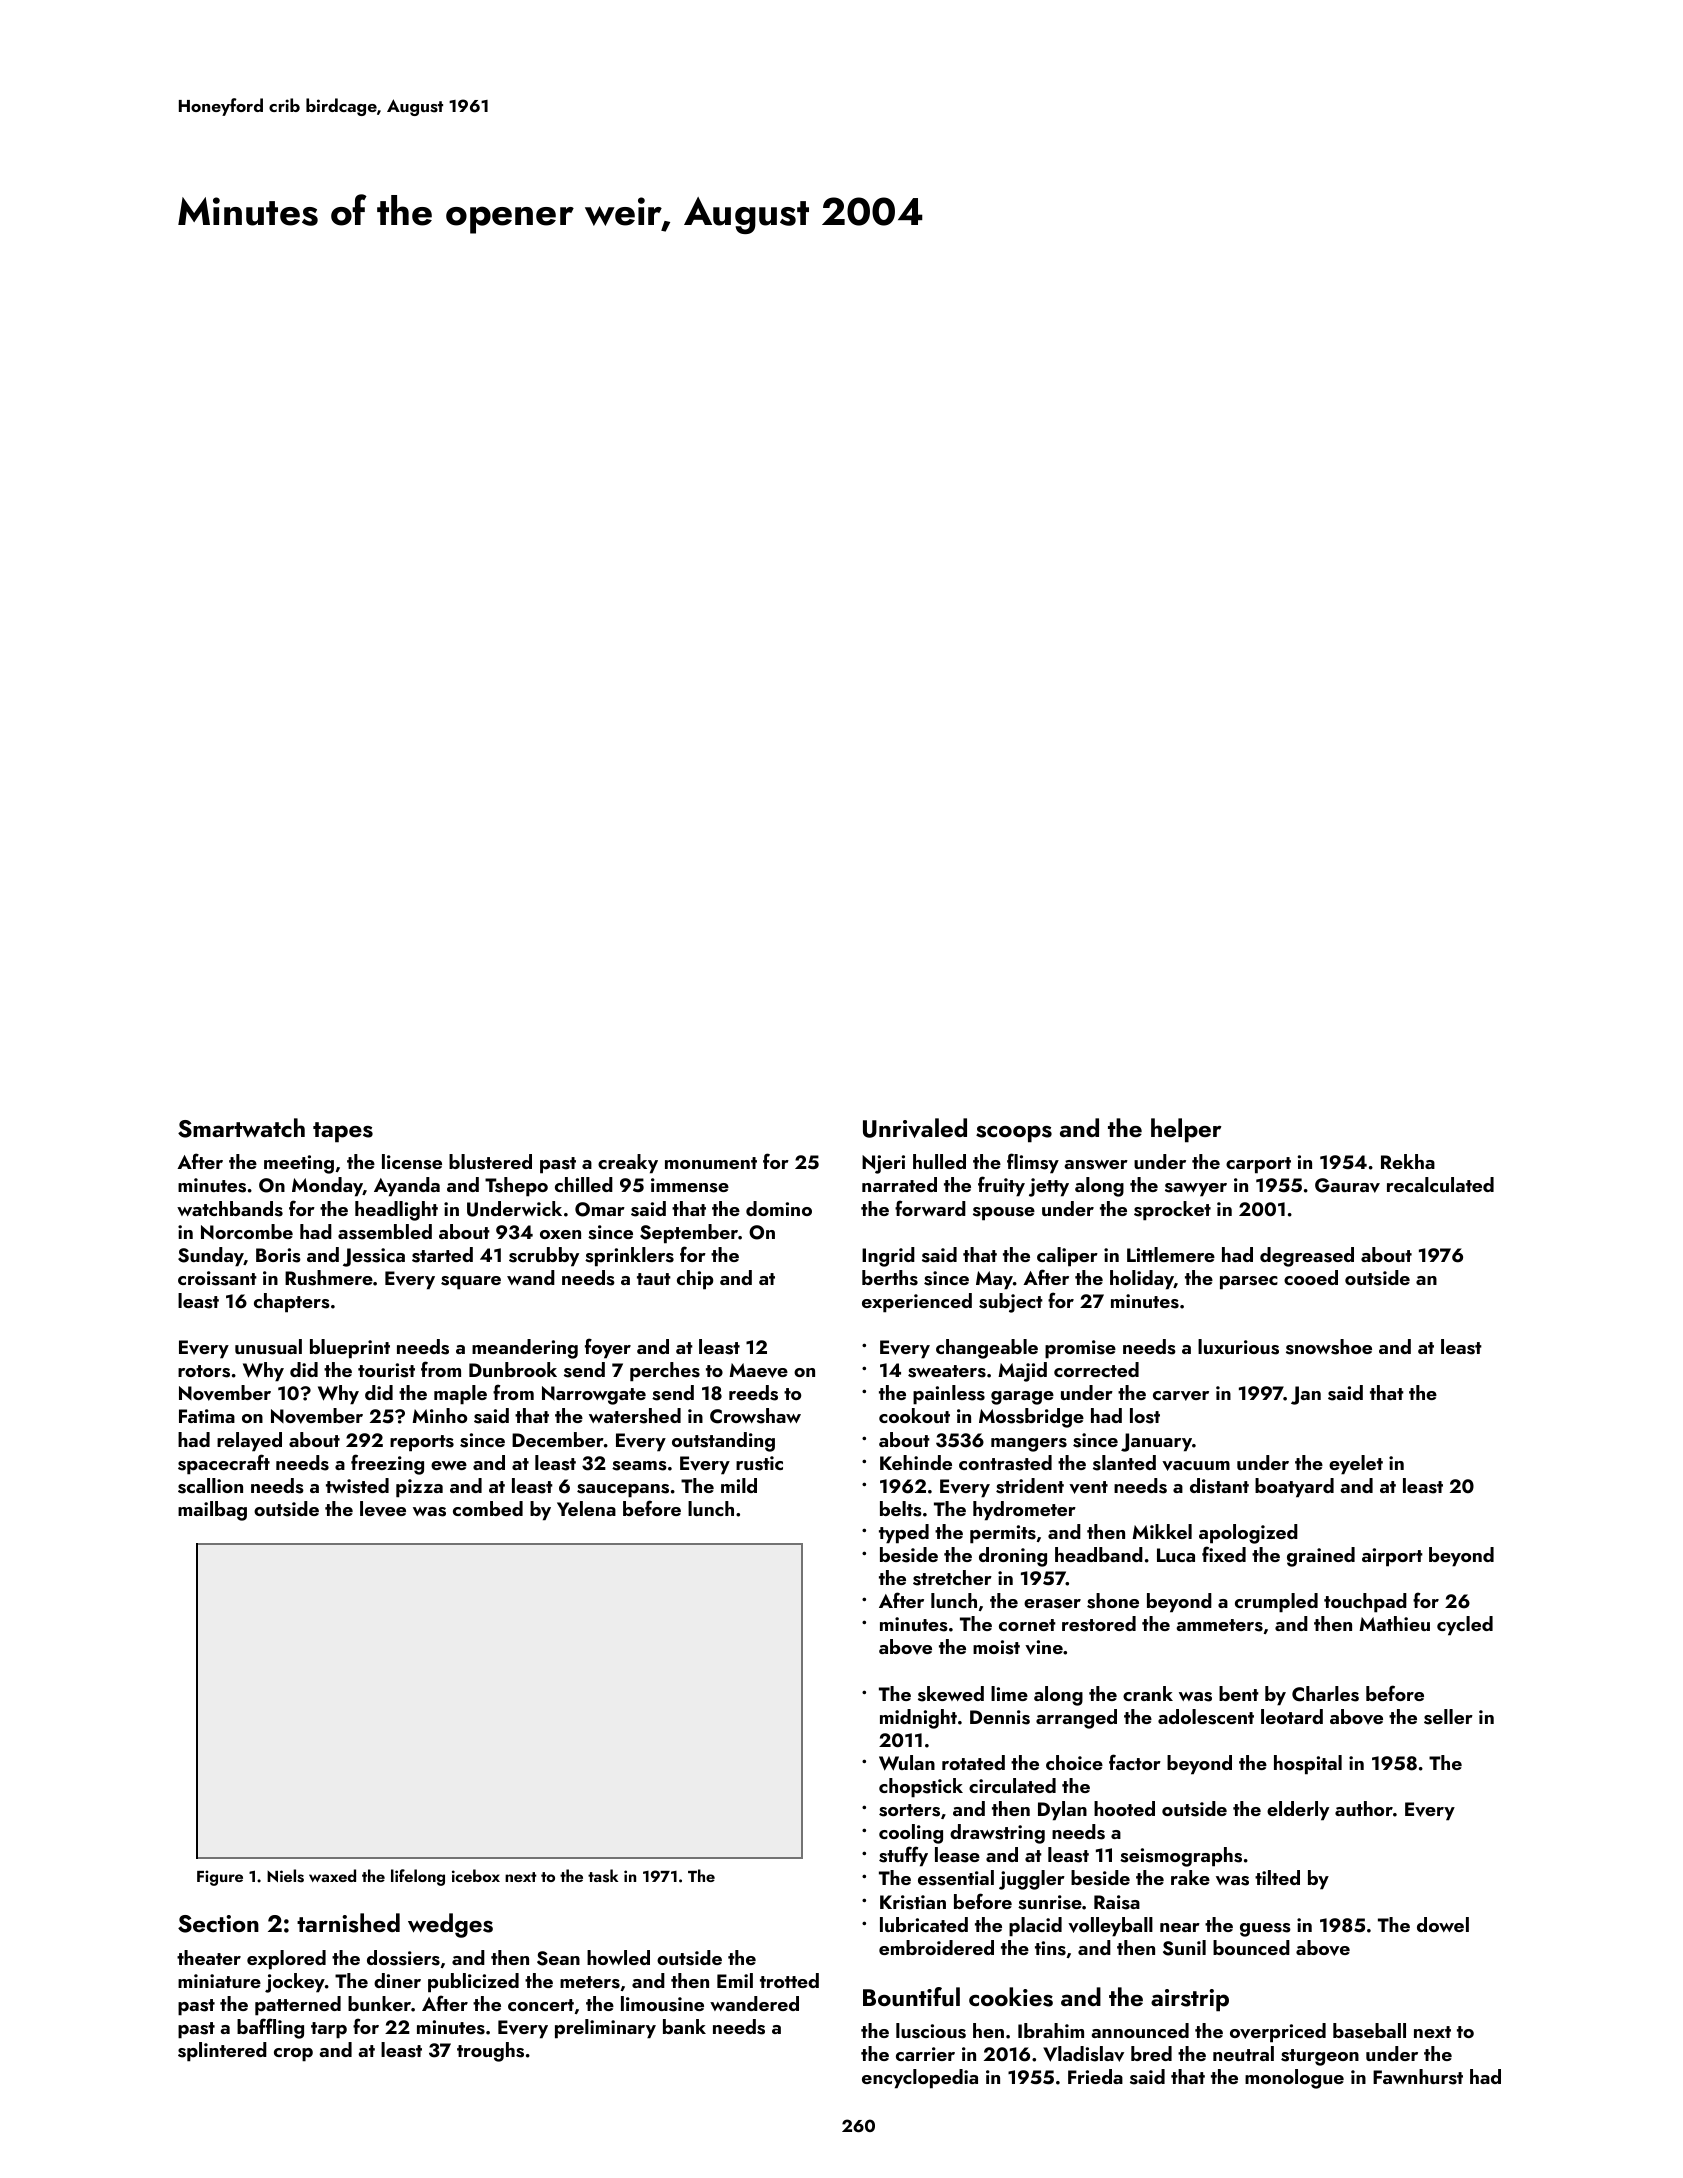 This image has height=2178, width=1683. I want to click on reports, so click(422, 1443).
